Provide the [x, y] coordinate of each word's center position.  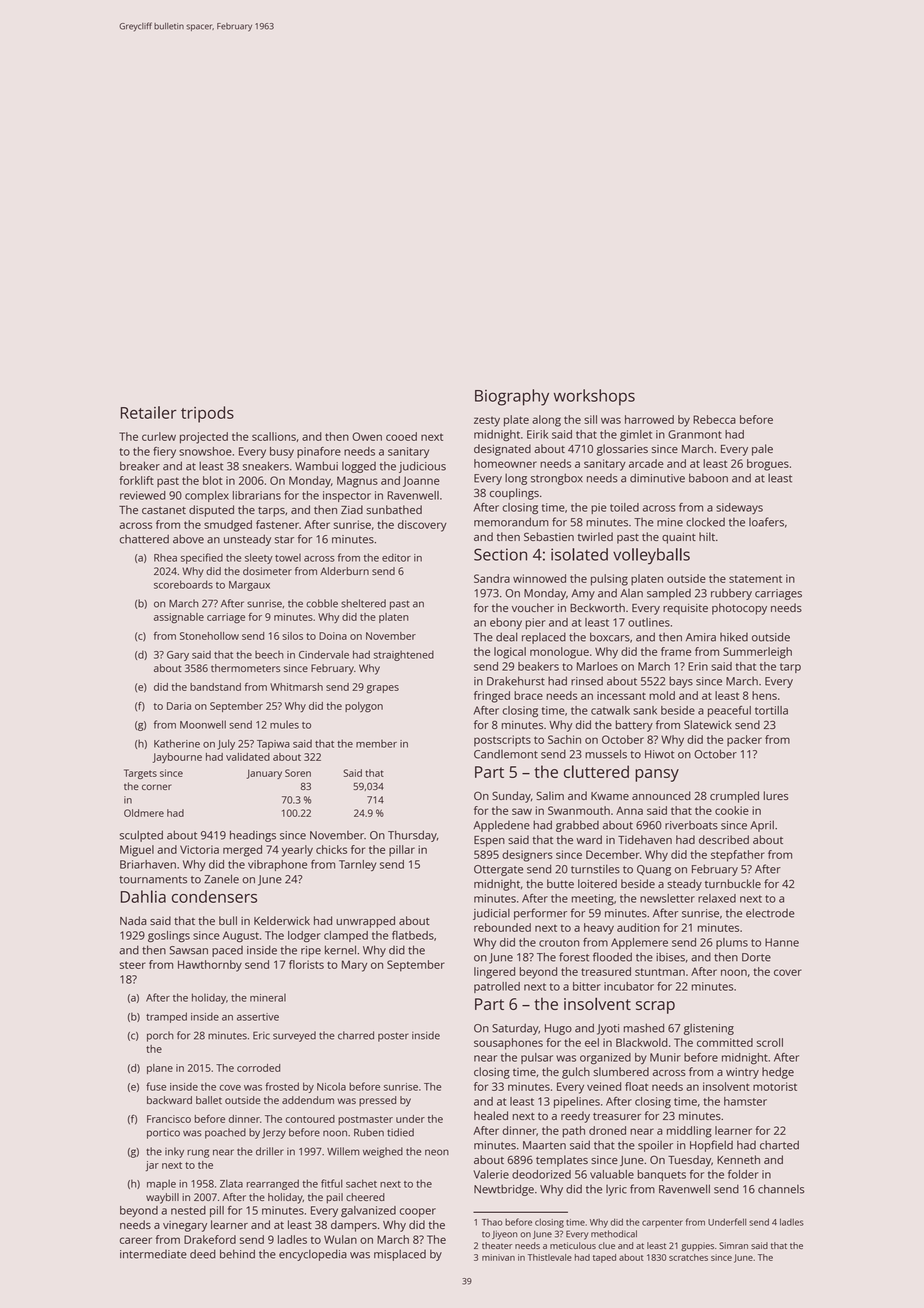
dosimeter [267, 571]
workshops [594, 397]
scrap [655, 1007]
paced [227, 951]
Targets [140, 774]
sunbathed [394, 509]
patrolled [497, 987]
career [136, 1240]
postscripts [502, 740]
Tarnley [357, 865]
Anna [629, 811]
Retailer [149, 412]
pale [762, 450]
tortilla [771, 710]
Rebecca [714, 419]
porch [160, 1036]
